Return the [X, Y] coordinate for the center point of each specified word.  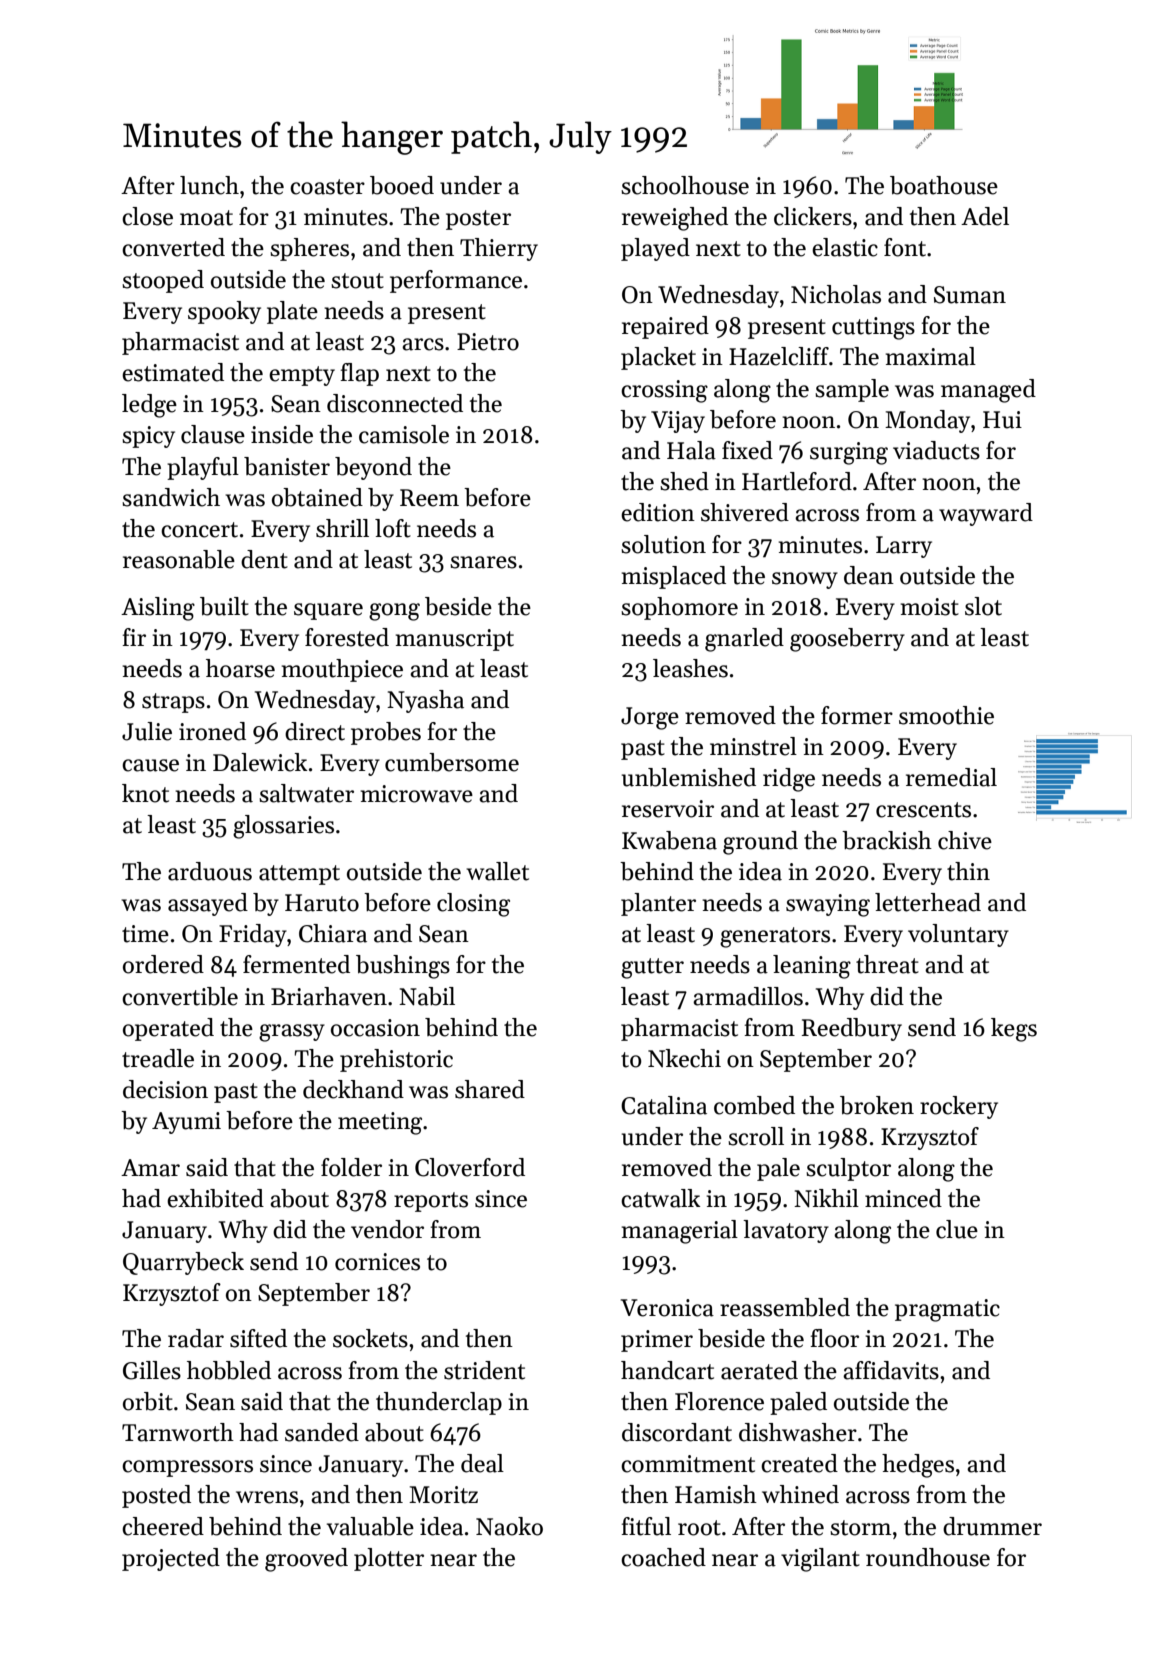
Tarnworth [178, 1432]
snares [483, 562]
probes [386, 733]
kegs [1014, 1030]
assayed [208, 904]
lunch [209, 185]
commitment [688, 1464]
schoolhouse [685, 185]
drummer [992, 1526]
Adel [985, 216]
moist [930, 607]
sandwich [171, 497]
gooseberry [847, 640]
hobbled [229, 1370]
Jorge [650, 718]
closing [473, 905]
